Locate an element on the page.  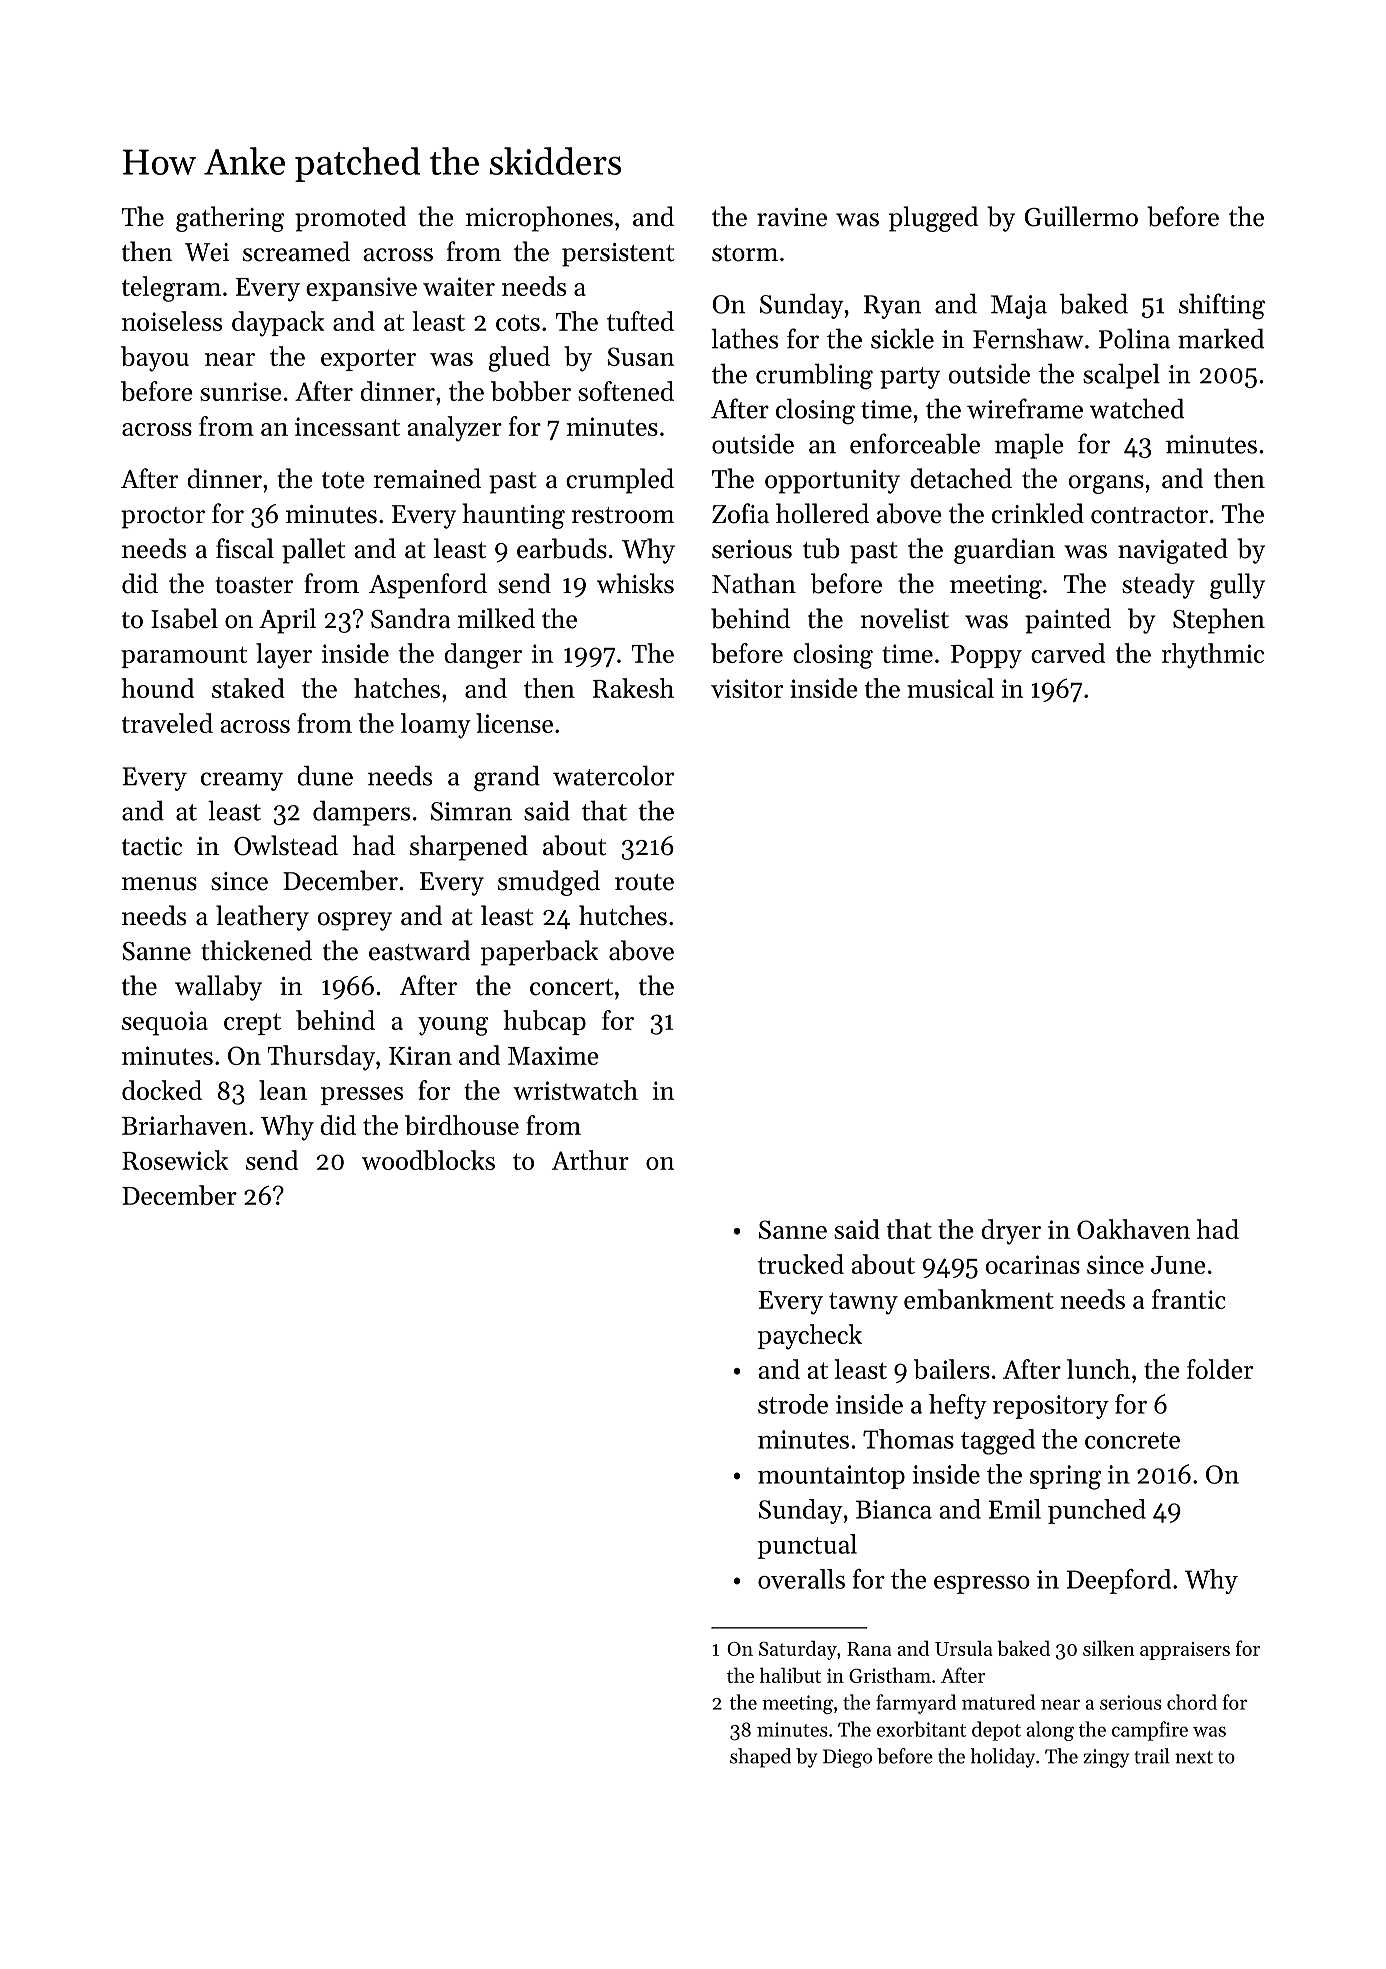
dryer is located at coordinates (1011, 1232).
